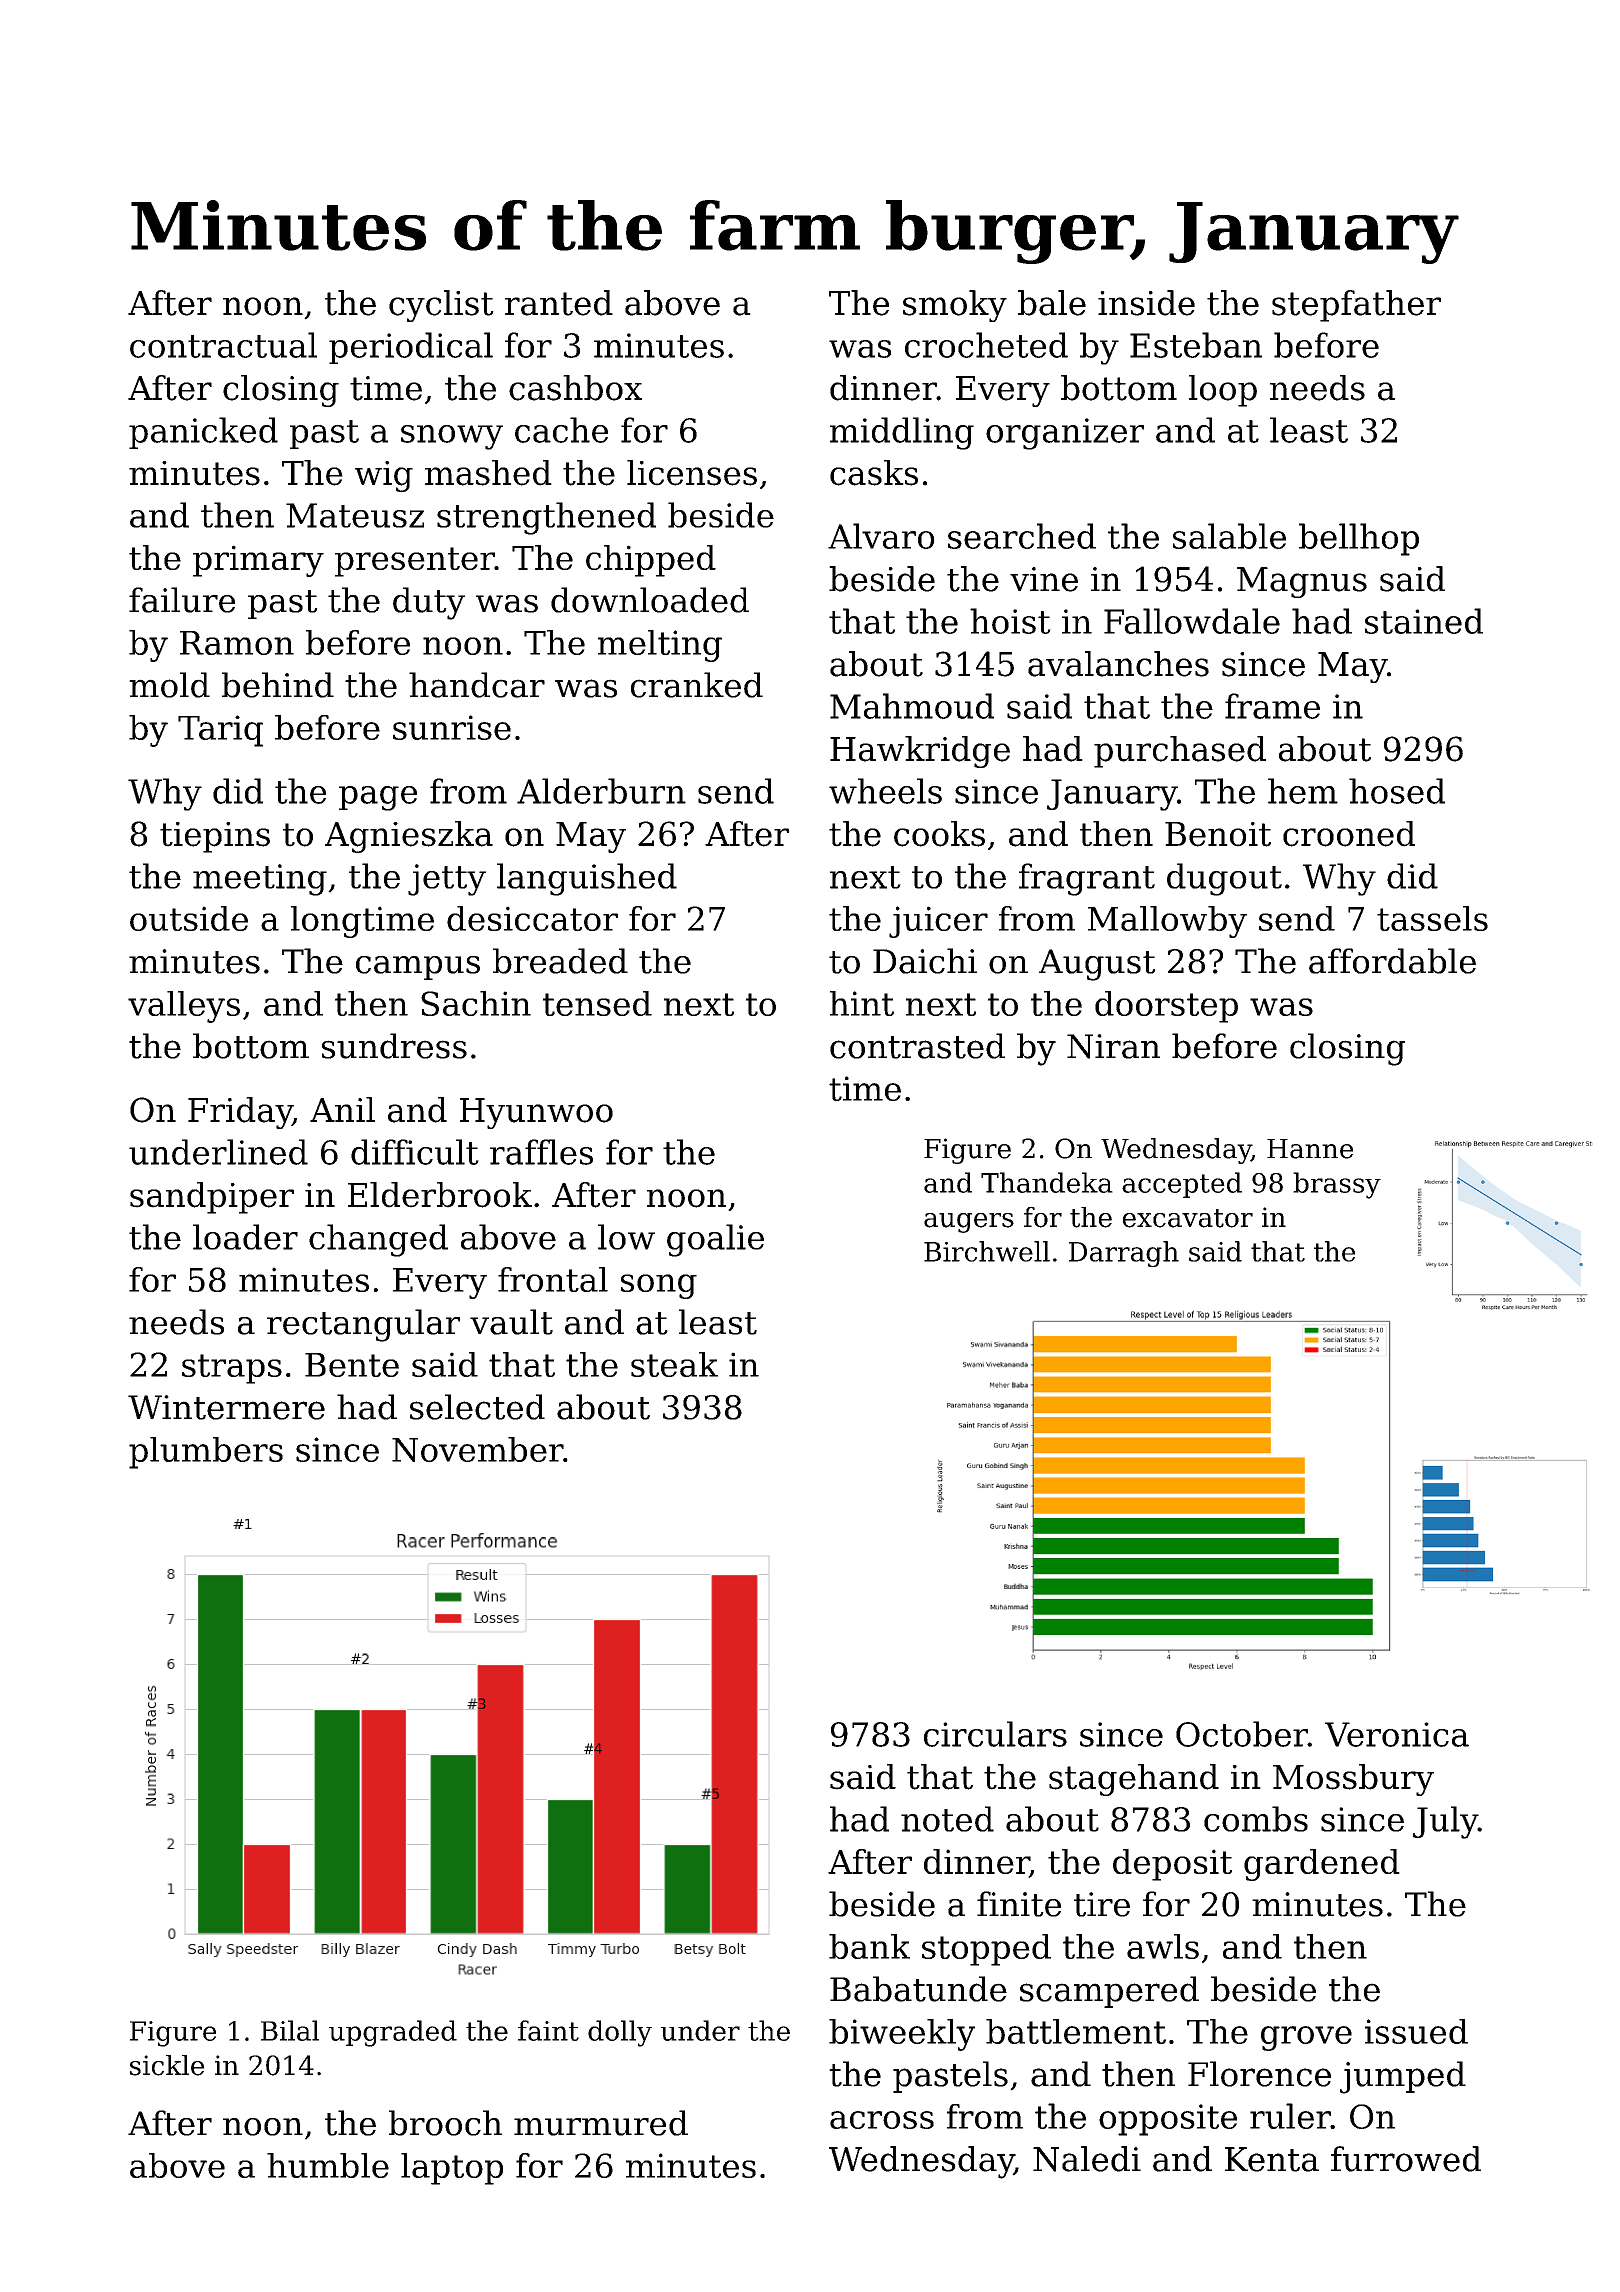 The image size is (1620, 2292). Describe the element at coordinates (715, 1240) in the image. I see `goalie` at that location.
